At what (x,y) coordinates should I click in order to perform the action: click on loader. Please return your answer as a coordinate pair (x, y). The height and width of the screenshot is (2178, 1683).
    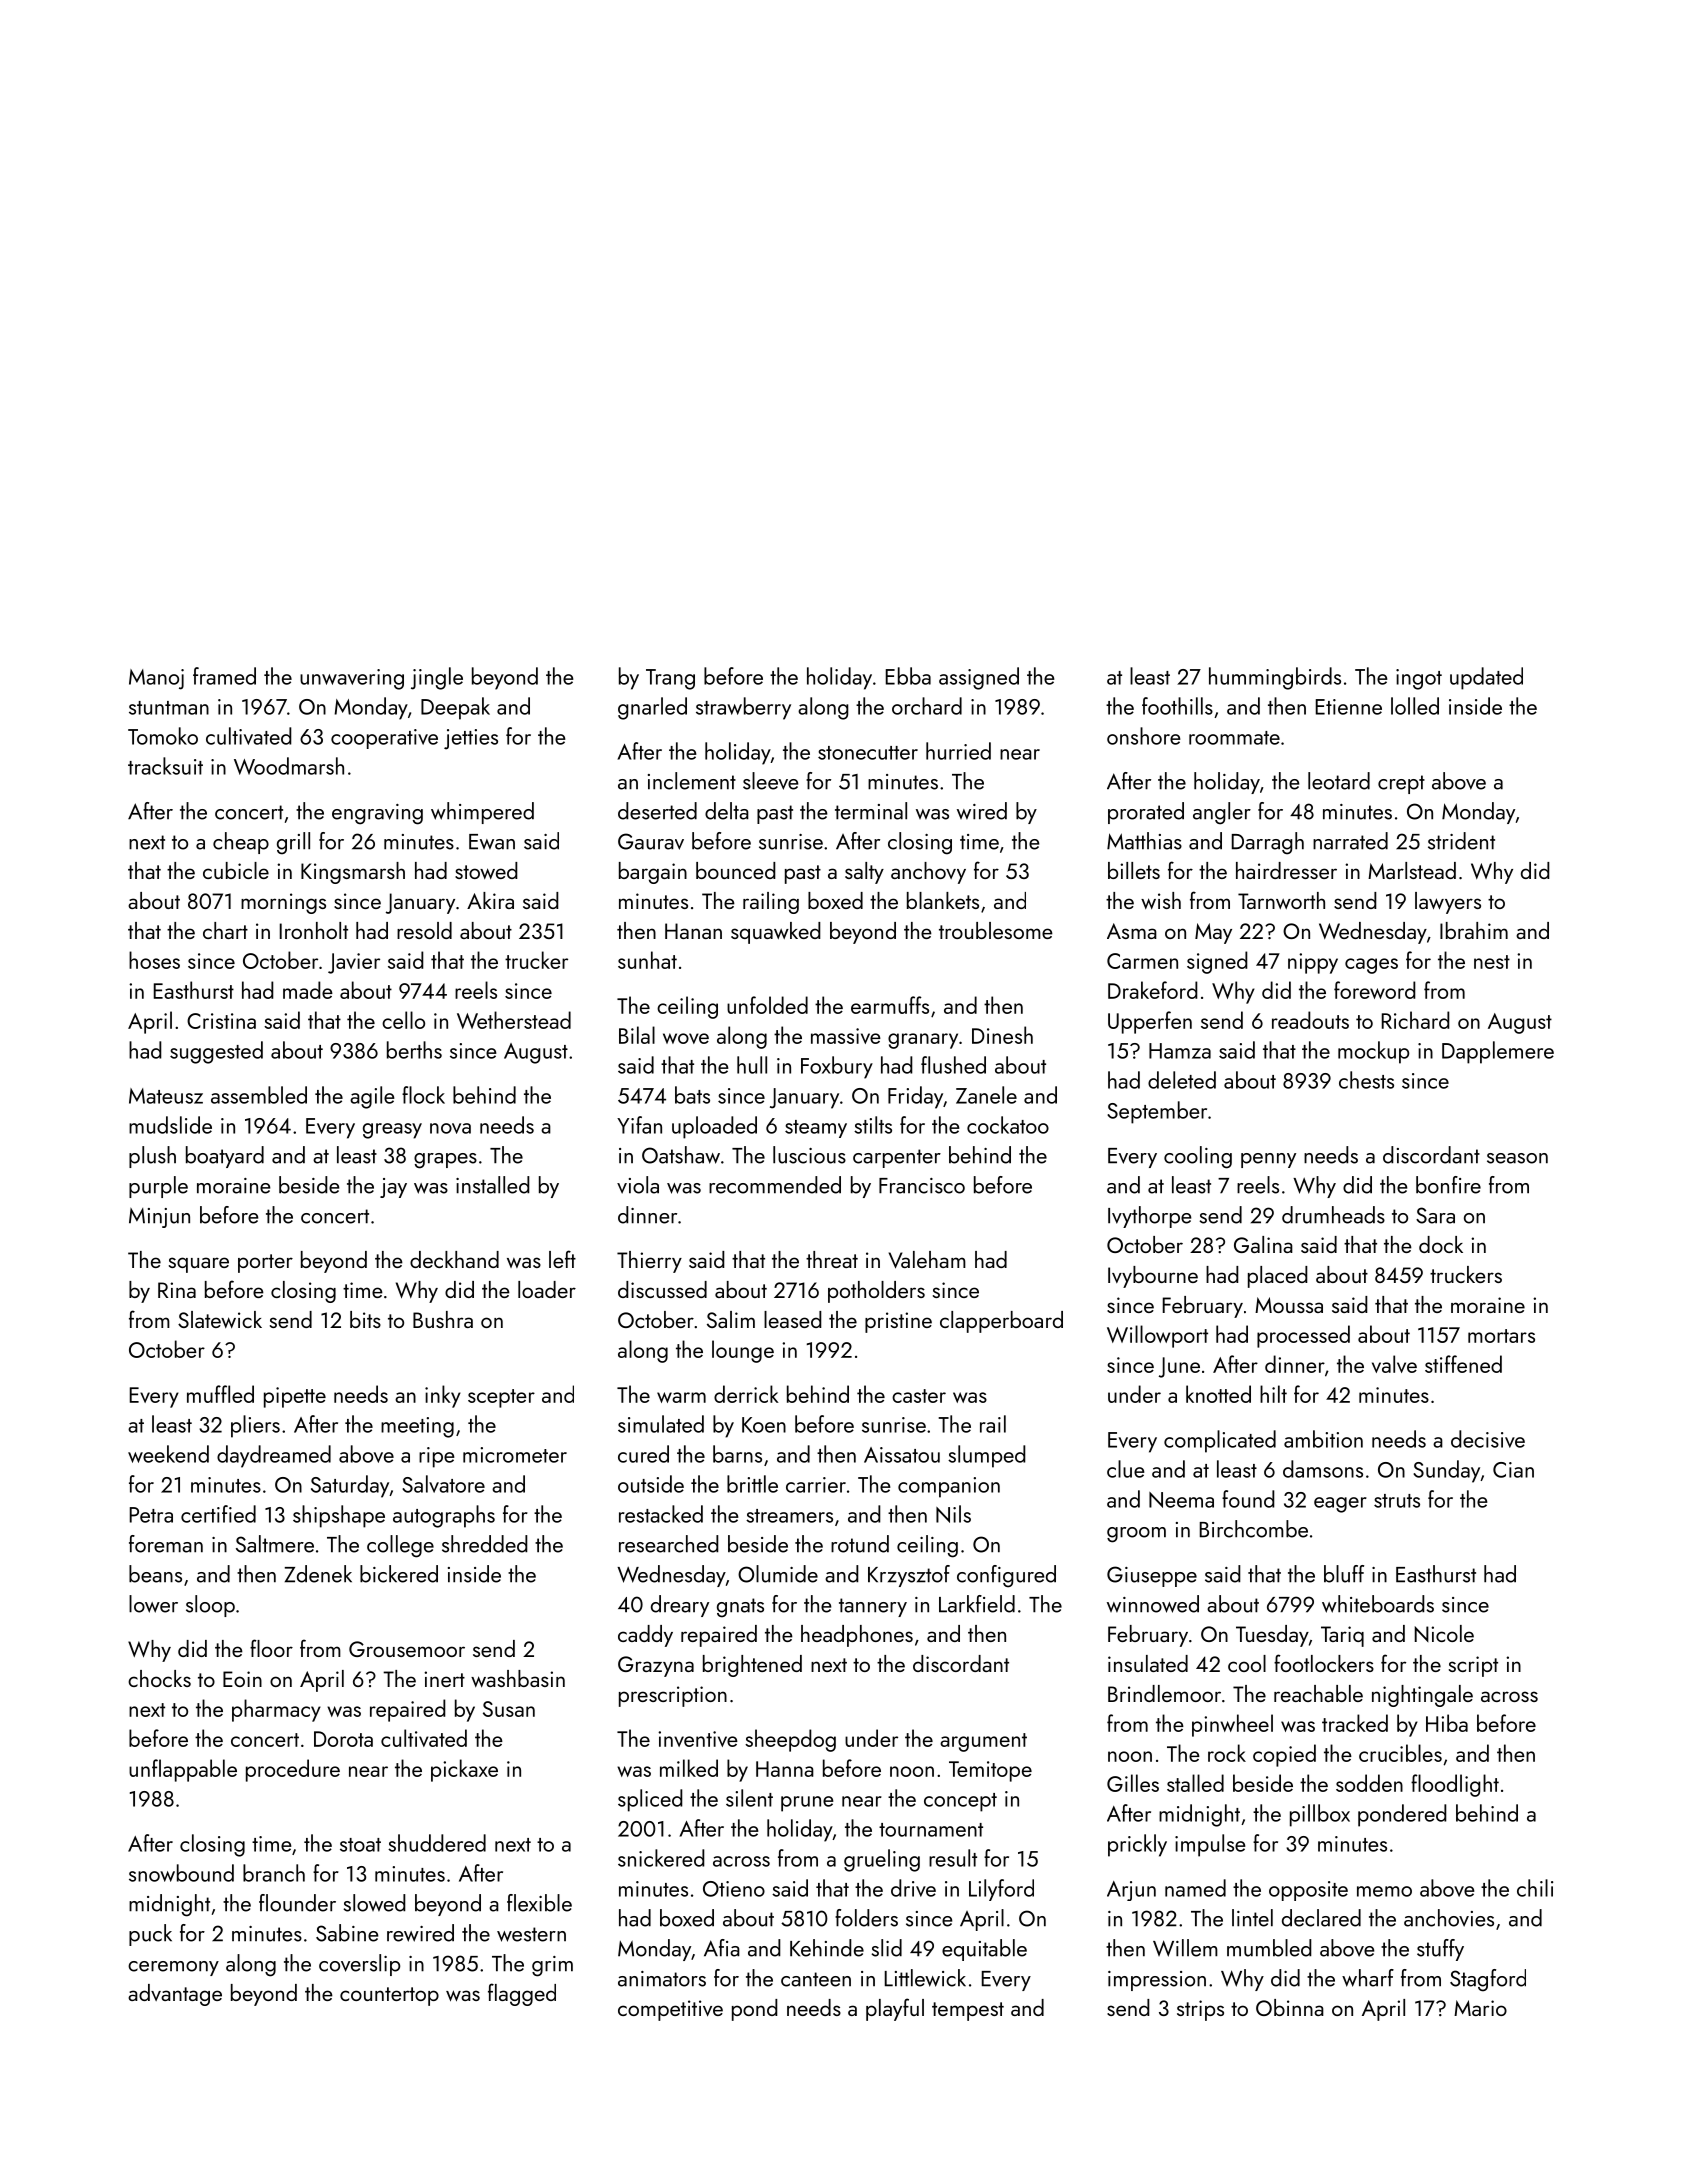
    Looking at the image, I should click on (547, 1289).
